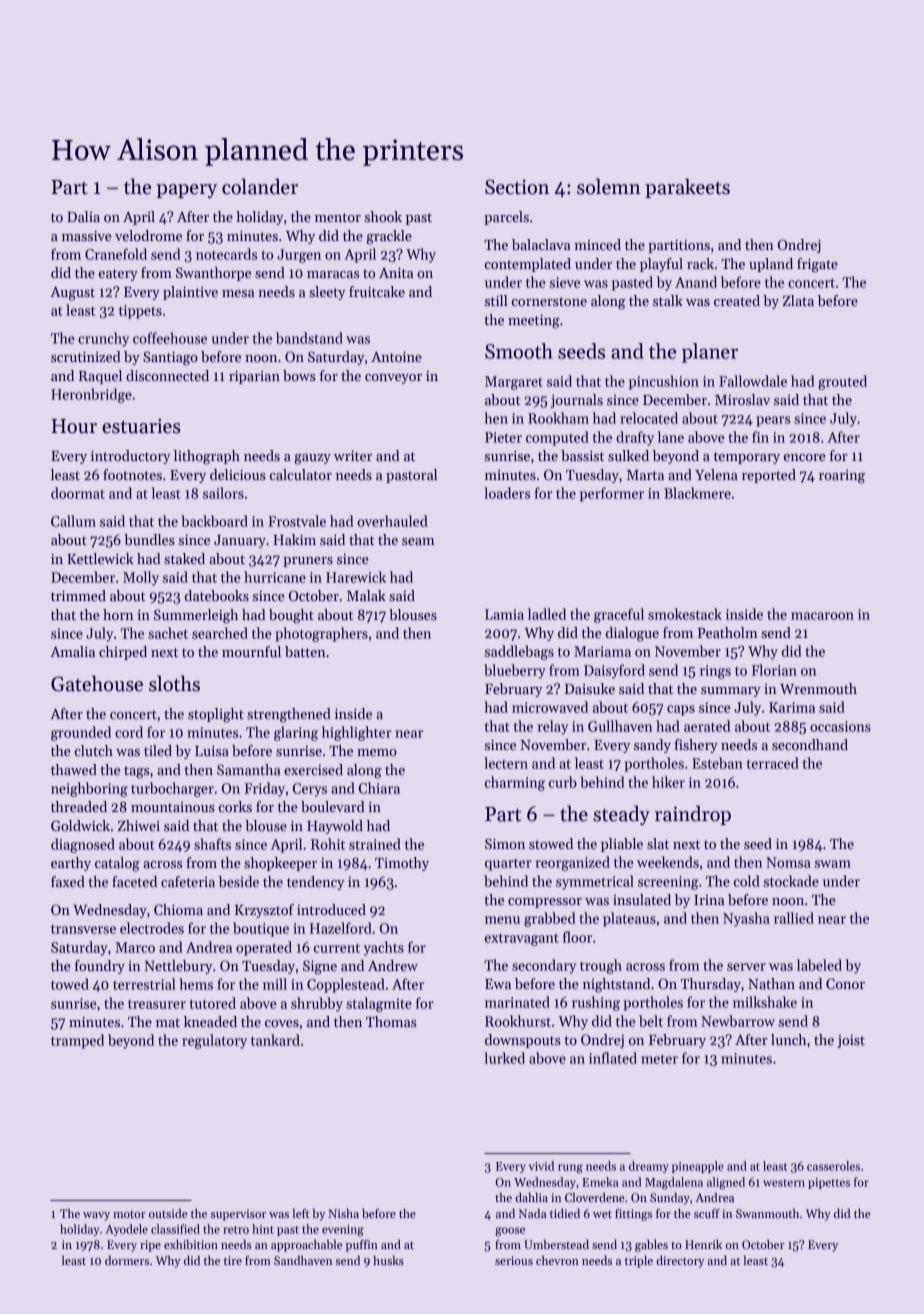 The height and width of the document is (1314, 924). What do you see at coordinates (127, 1260) in the document?
I see `dormers` at bounding box center [127, 1260].
